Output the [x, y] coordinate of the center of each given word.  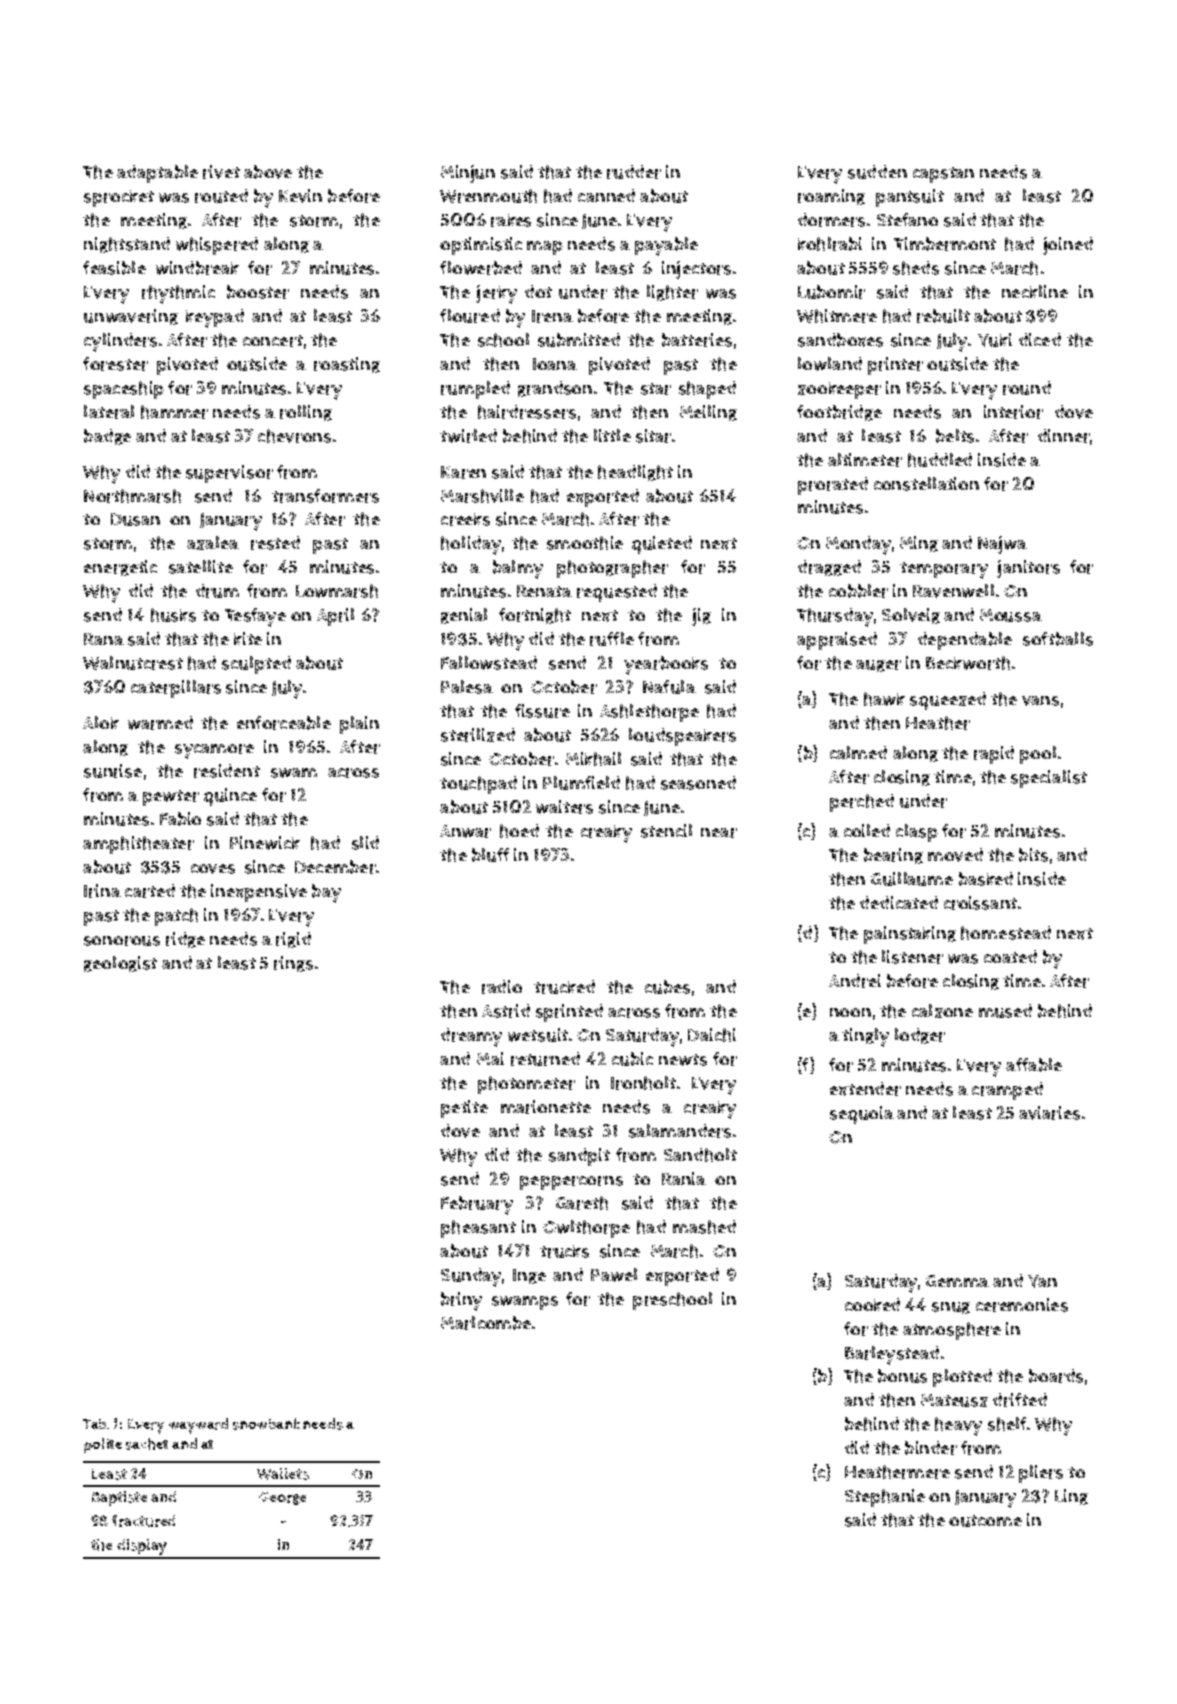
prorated [833, 486]
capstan [943, 175]
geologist [120, 964]
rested [275, 543]
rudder [634, 172]
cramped [1007, 1091]
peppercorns [571, 1183]
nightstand [127, 245]
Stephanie [885, 1498]
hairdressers [527, 412]
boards [1056, 1376]
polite [103, 1445]
